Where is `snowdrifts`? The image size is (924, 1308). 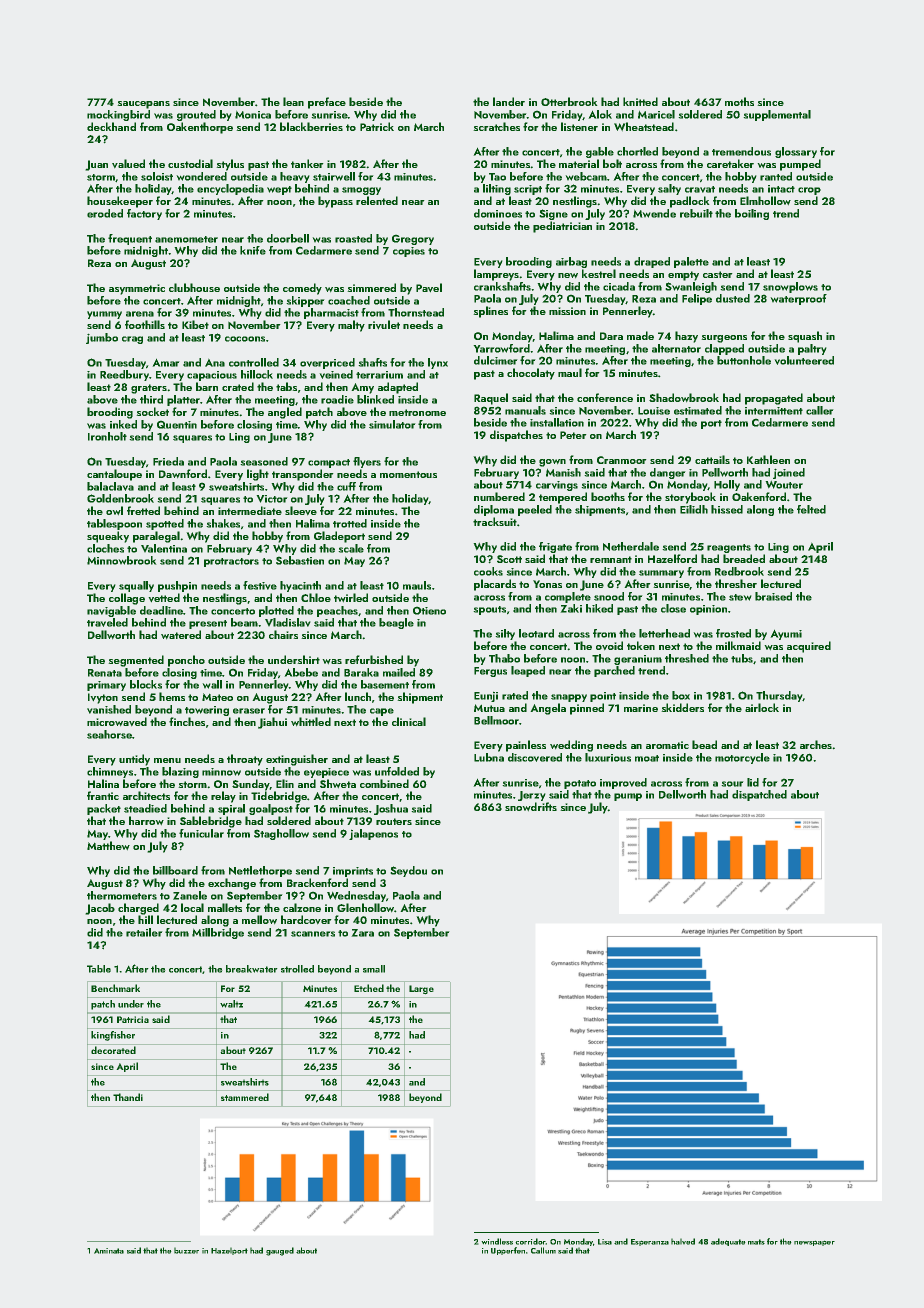 snowdrifts is located at coordinates (531, 806).
